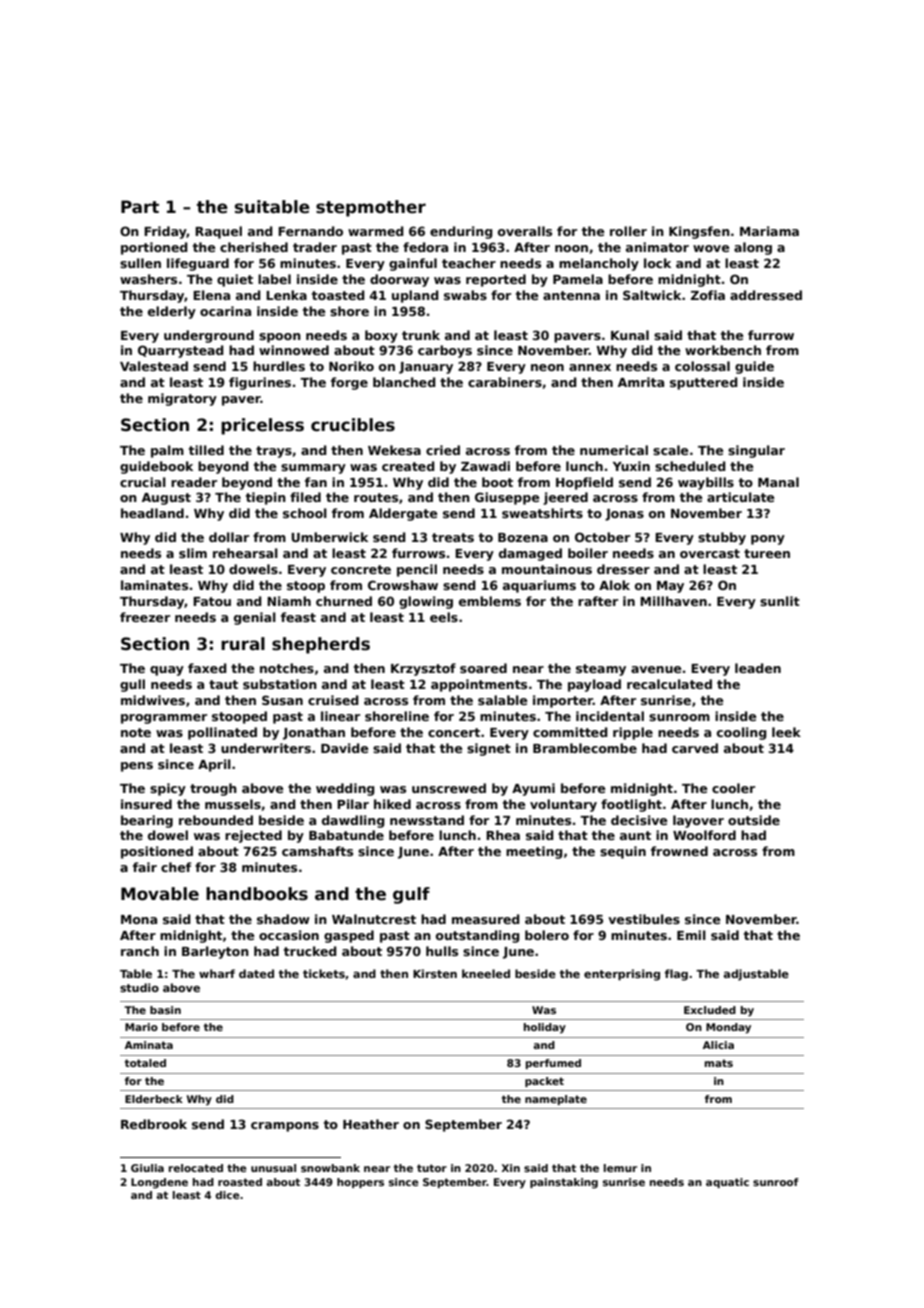 The image size is (924, 1308). Describe the element at coordinates (454, 732) in the screenshot. I see `concert` at that location.
